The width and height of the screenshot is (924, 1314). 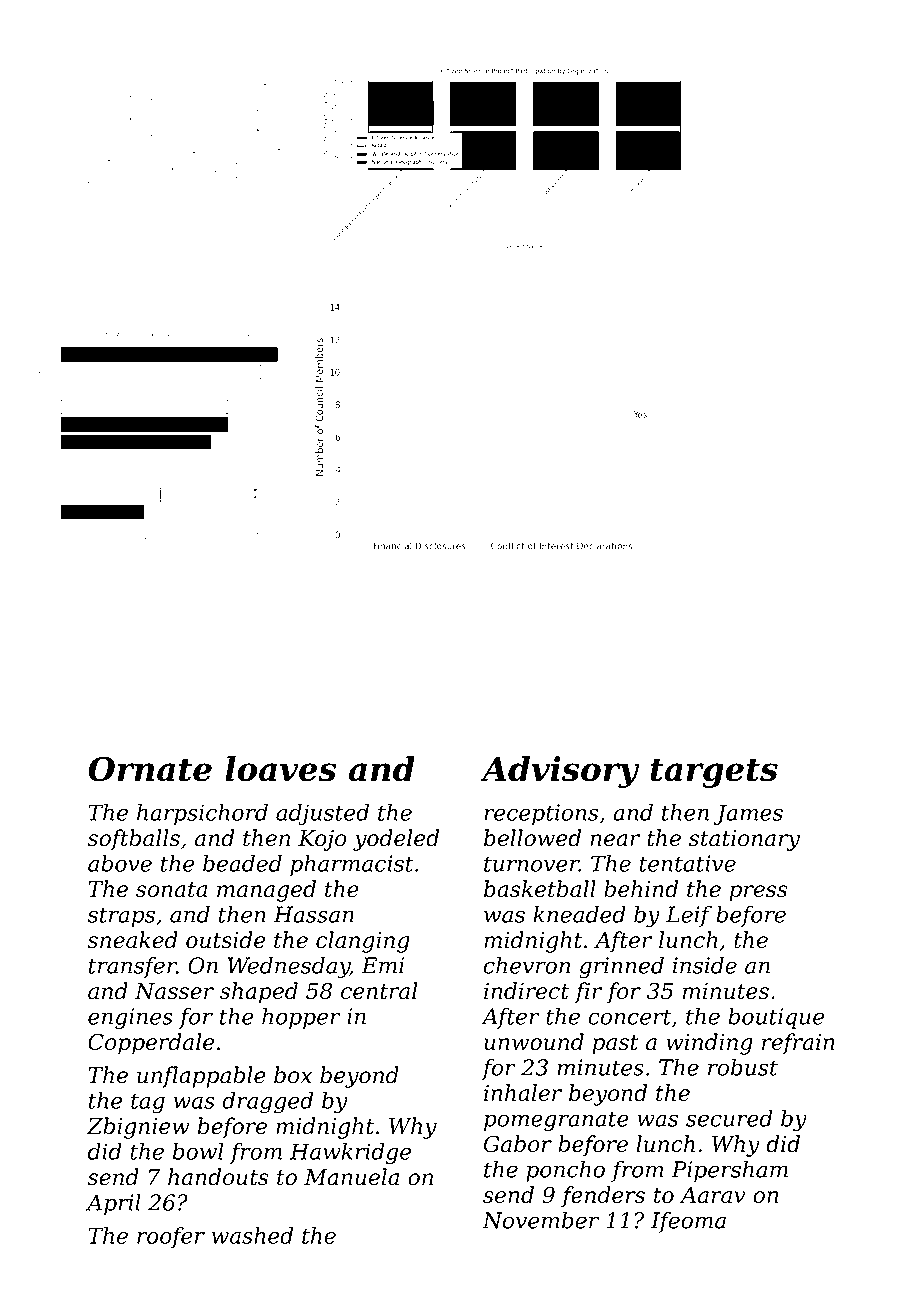 What do you see at coordinates (560, 772) in the screenshot?
I see `Advisory` at bounding box center [560, 772].
